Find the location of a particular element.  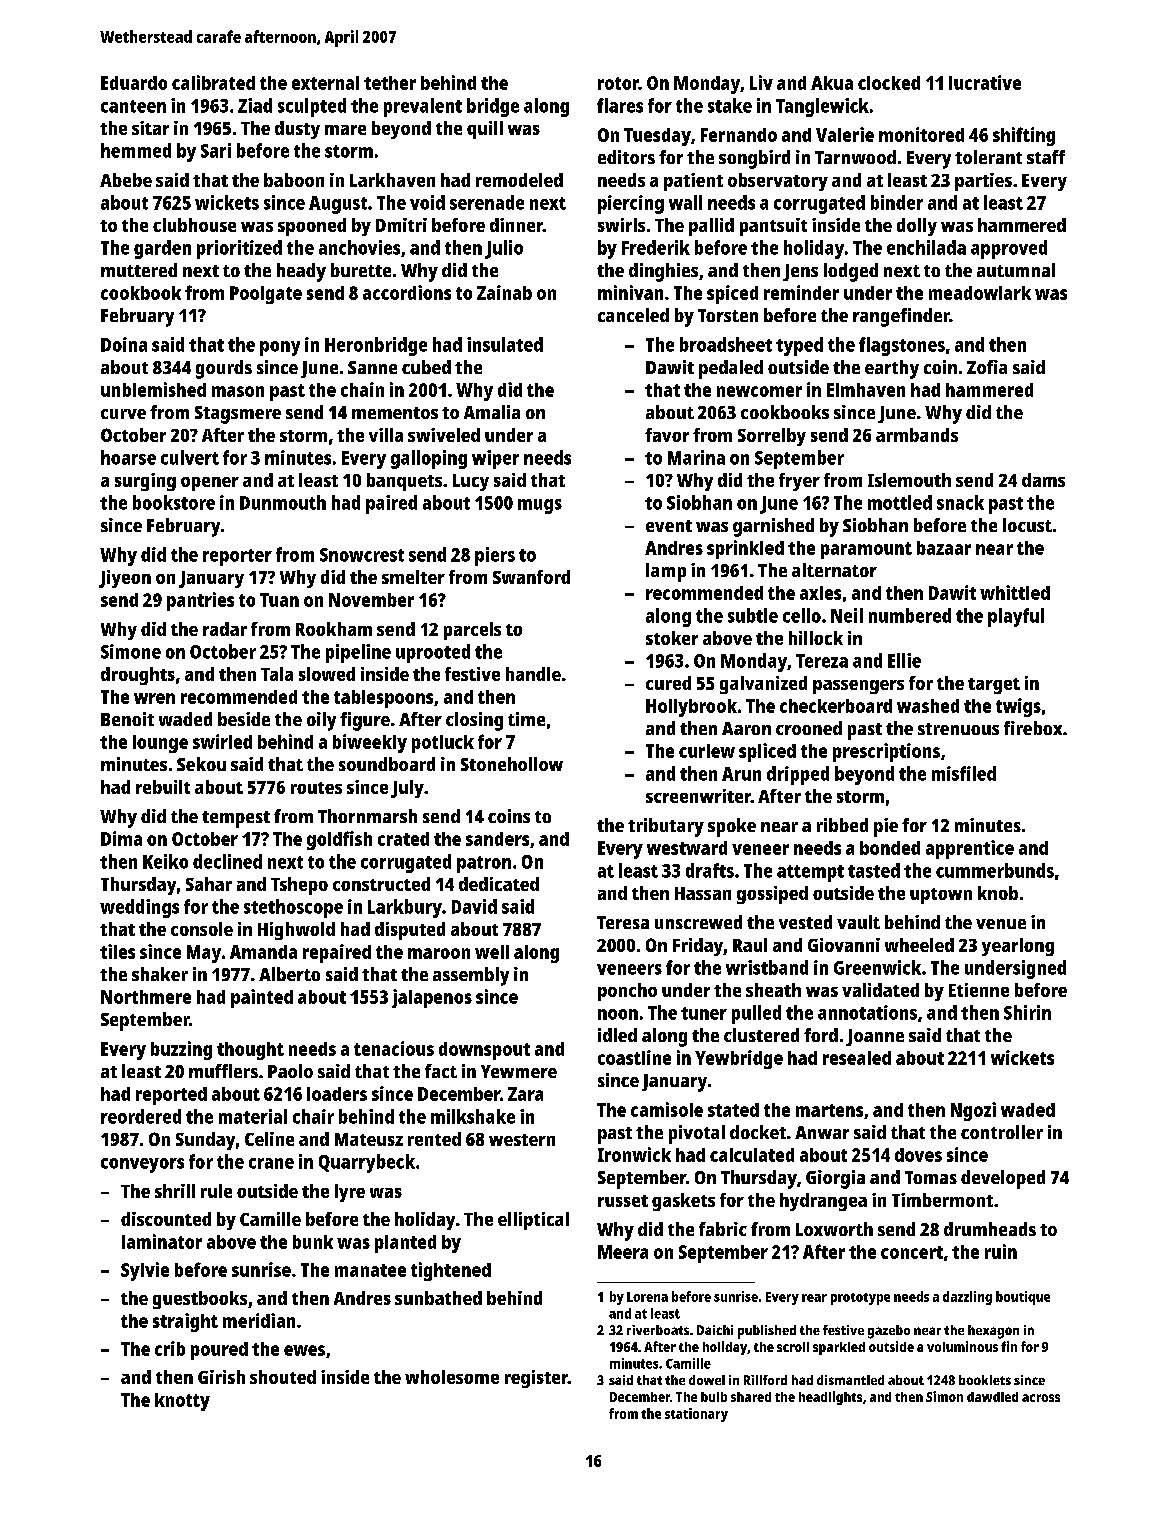

laminator is located at coordinates (162, 1241).
